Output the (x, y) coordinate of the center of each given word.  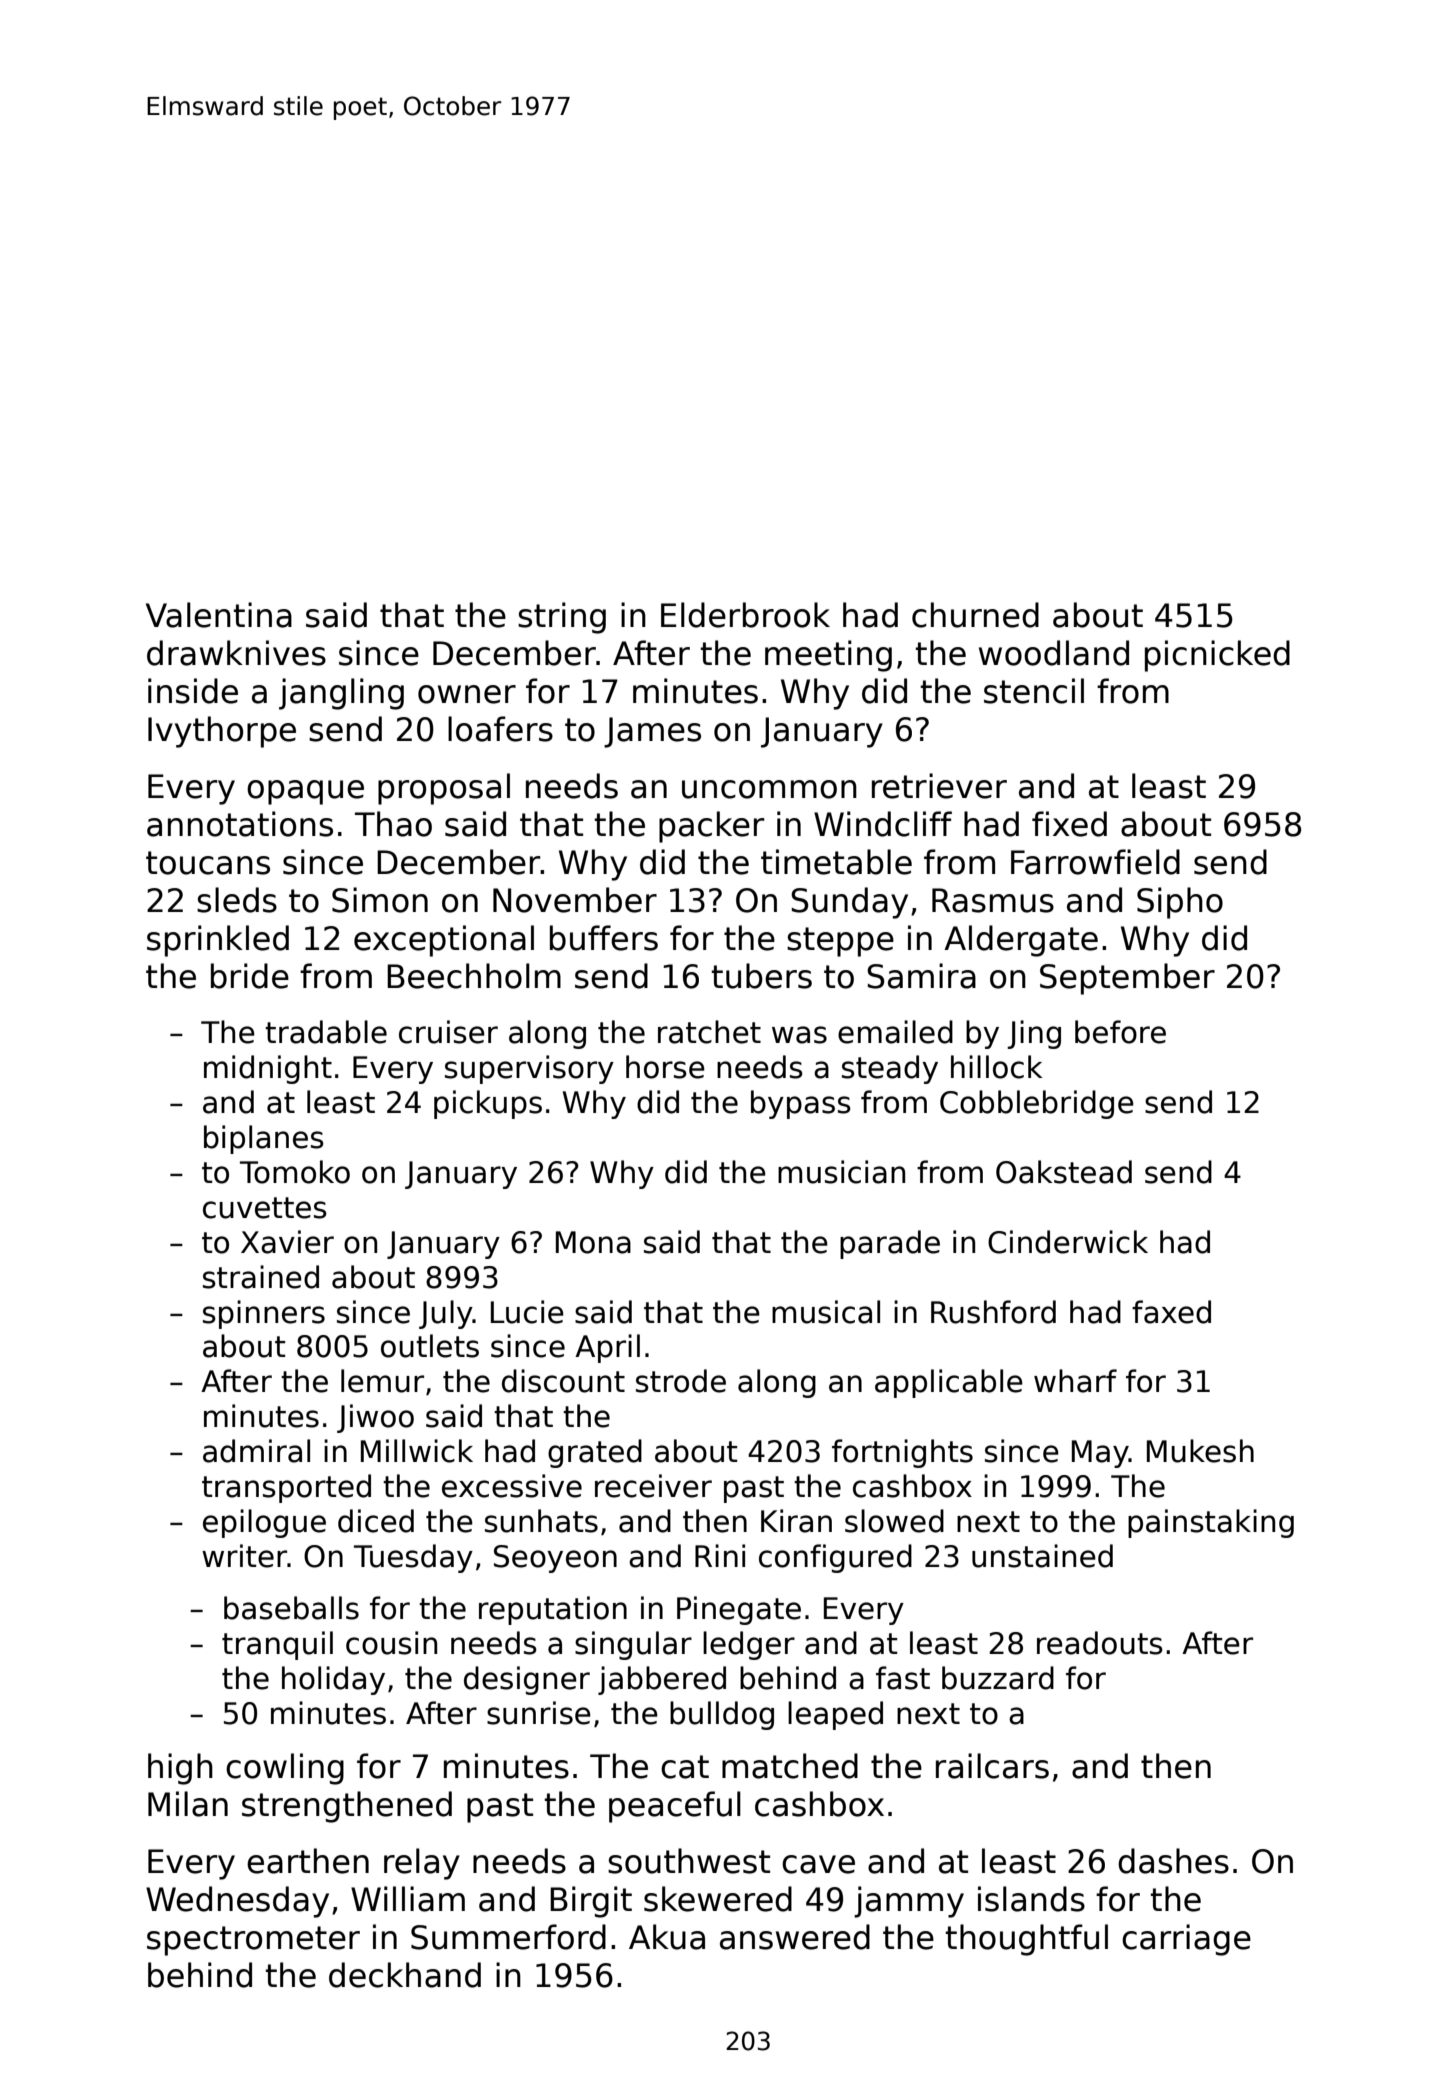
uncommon (769, 789)
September (1127, 979)
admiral (256, 1451)
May (1100, 1454)
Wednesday (237, 1902)
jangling (341, 694)
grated (595, 1453)
